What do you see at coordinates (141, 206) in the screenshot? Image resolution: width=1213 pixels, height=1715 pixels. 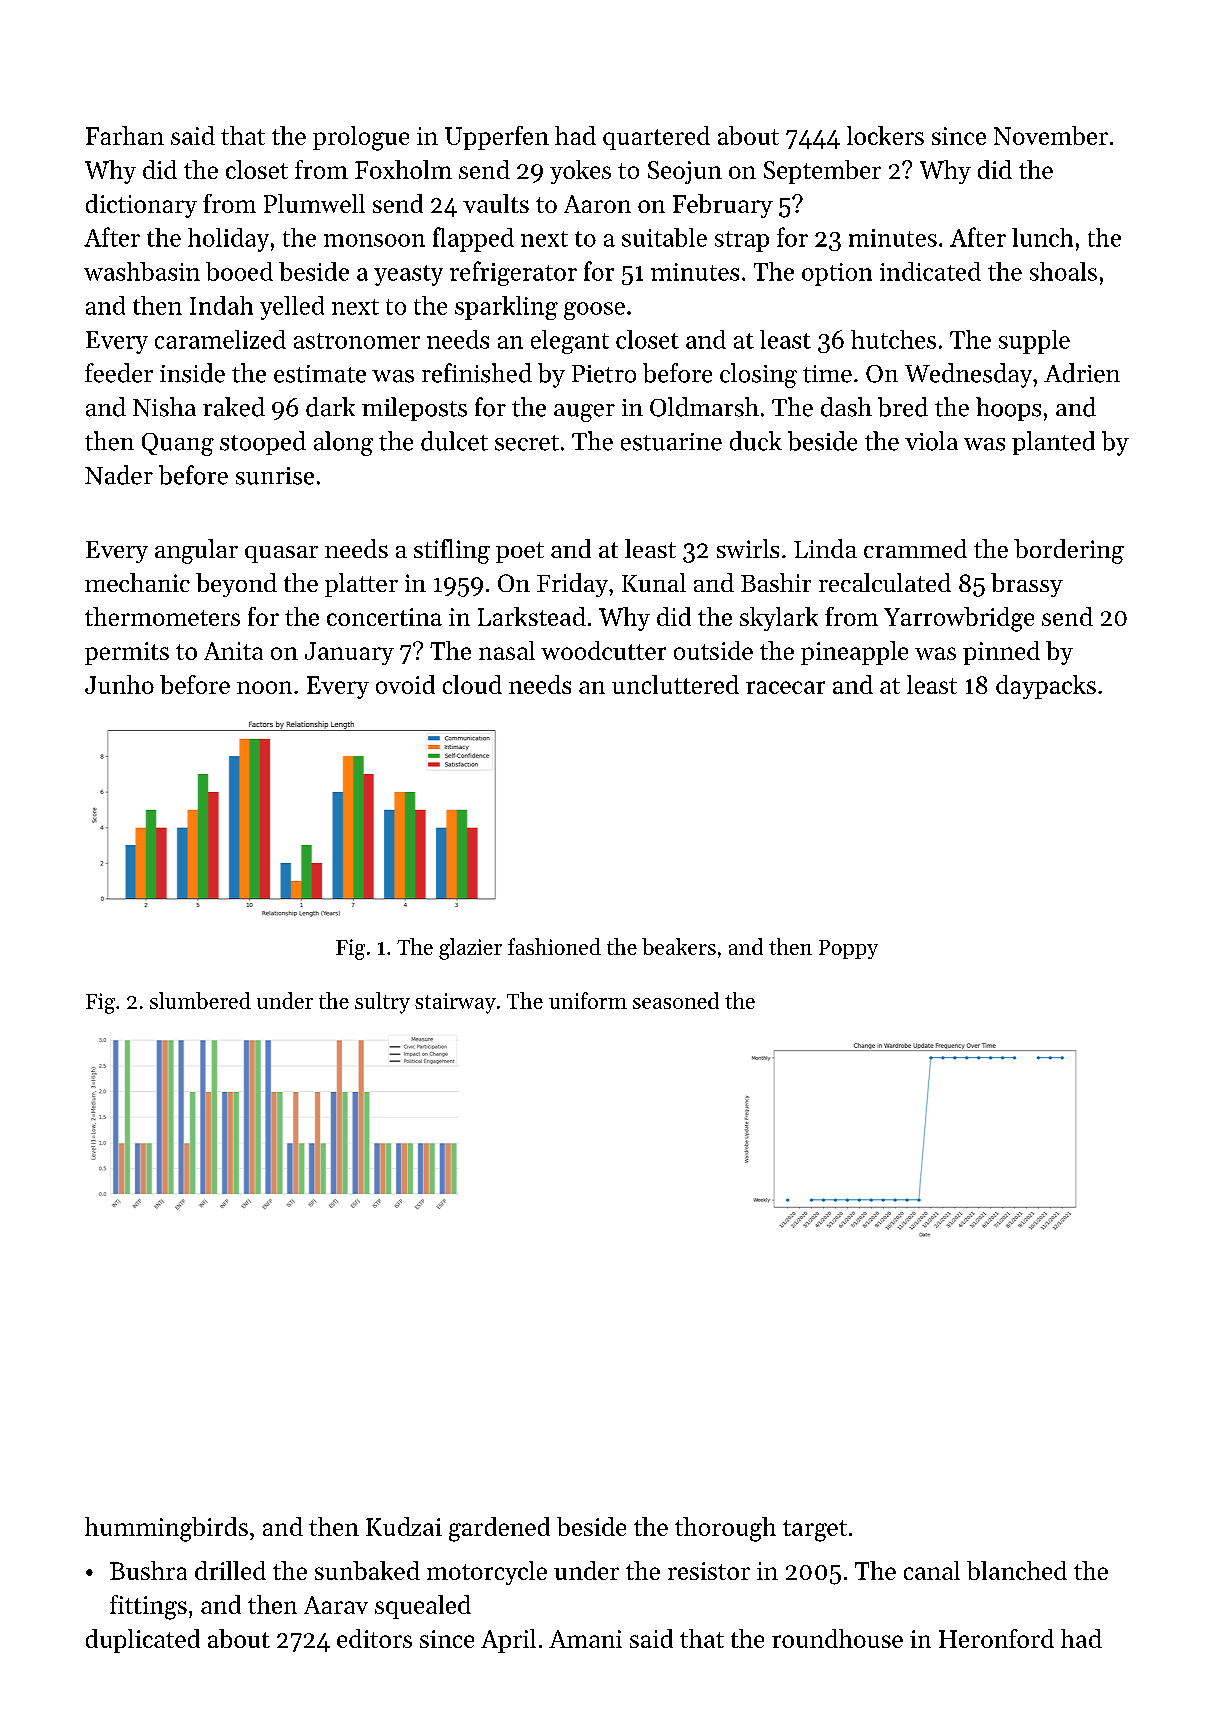 I see `dictionary` at bounding box center [141, 206].
